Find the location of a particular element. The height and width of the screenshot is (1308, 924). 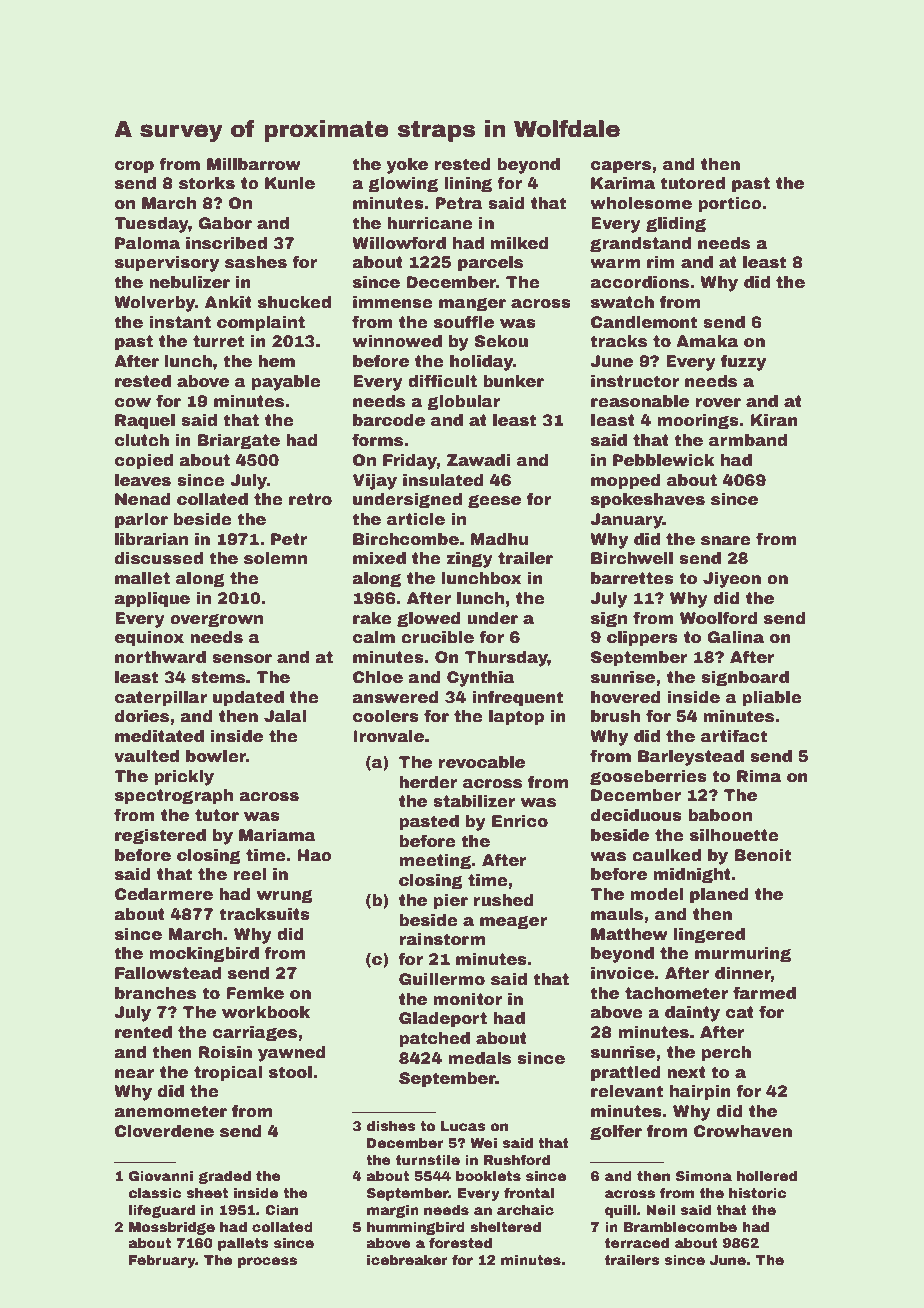

Millbarrow is located at coordinates (254, 164).
